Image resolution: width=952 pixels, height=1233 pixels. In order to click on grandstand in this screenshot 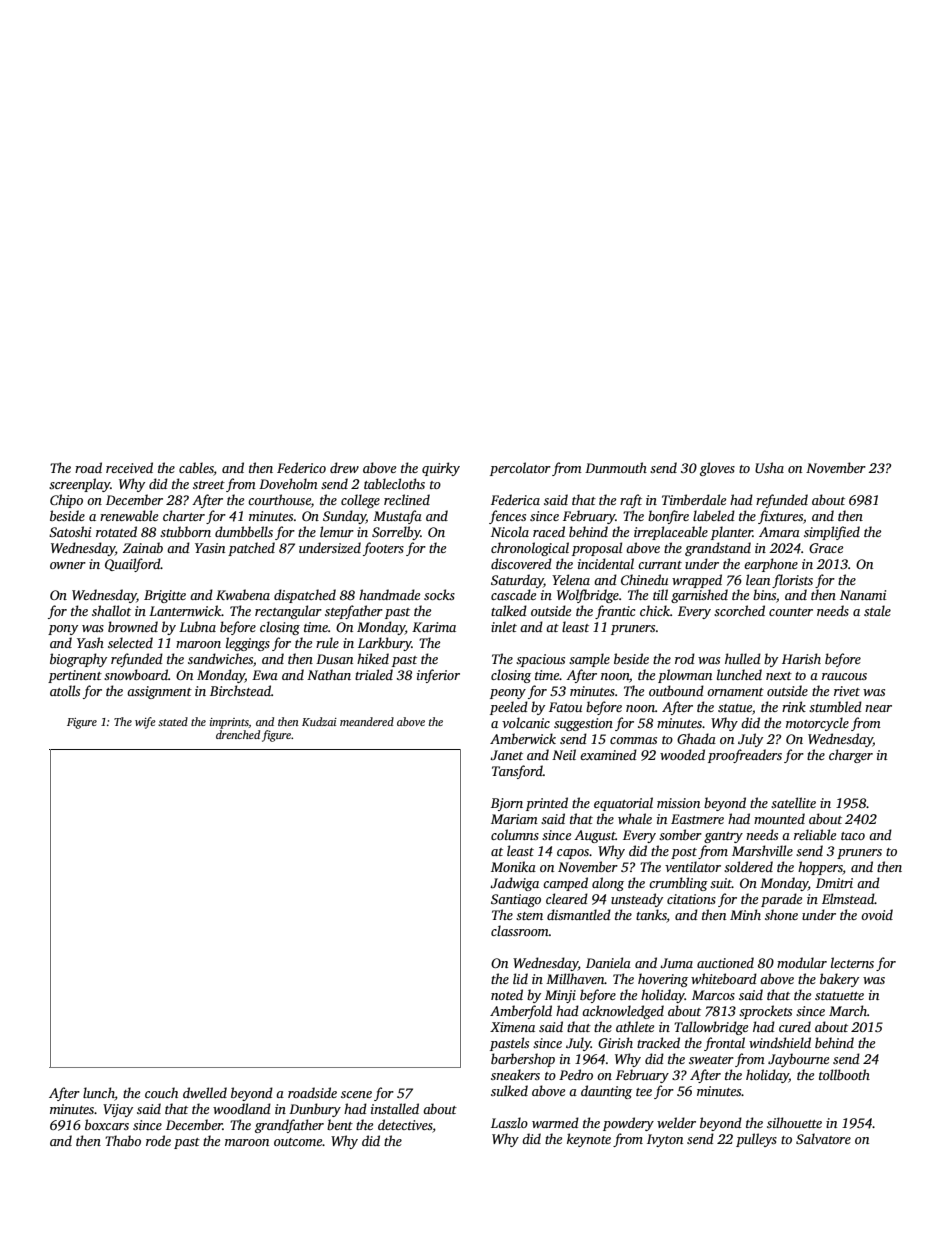, I will do `click(718, 549)`.
